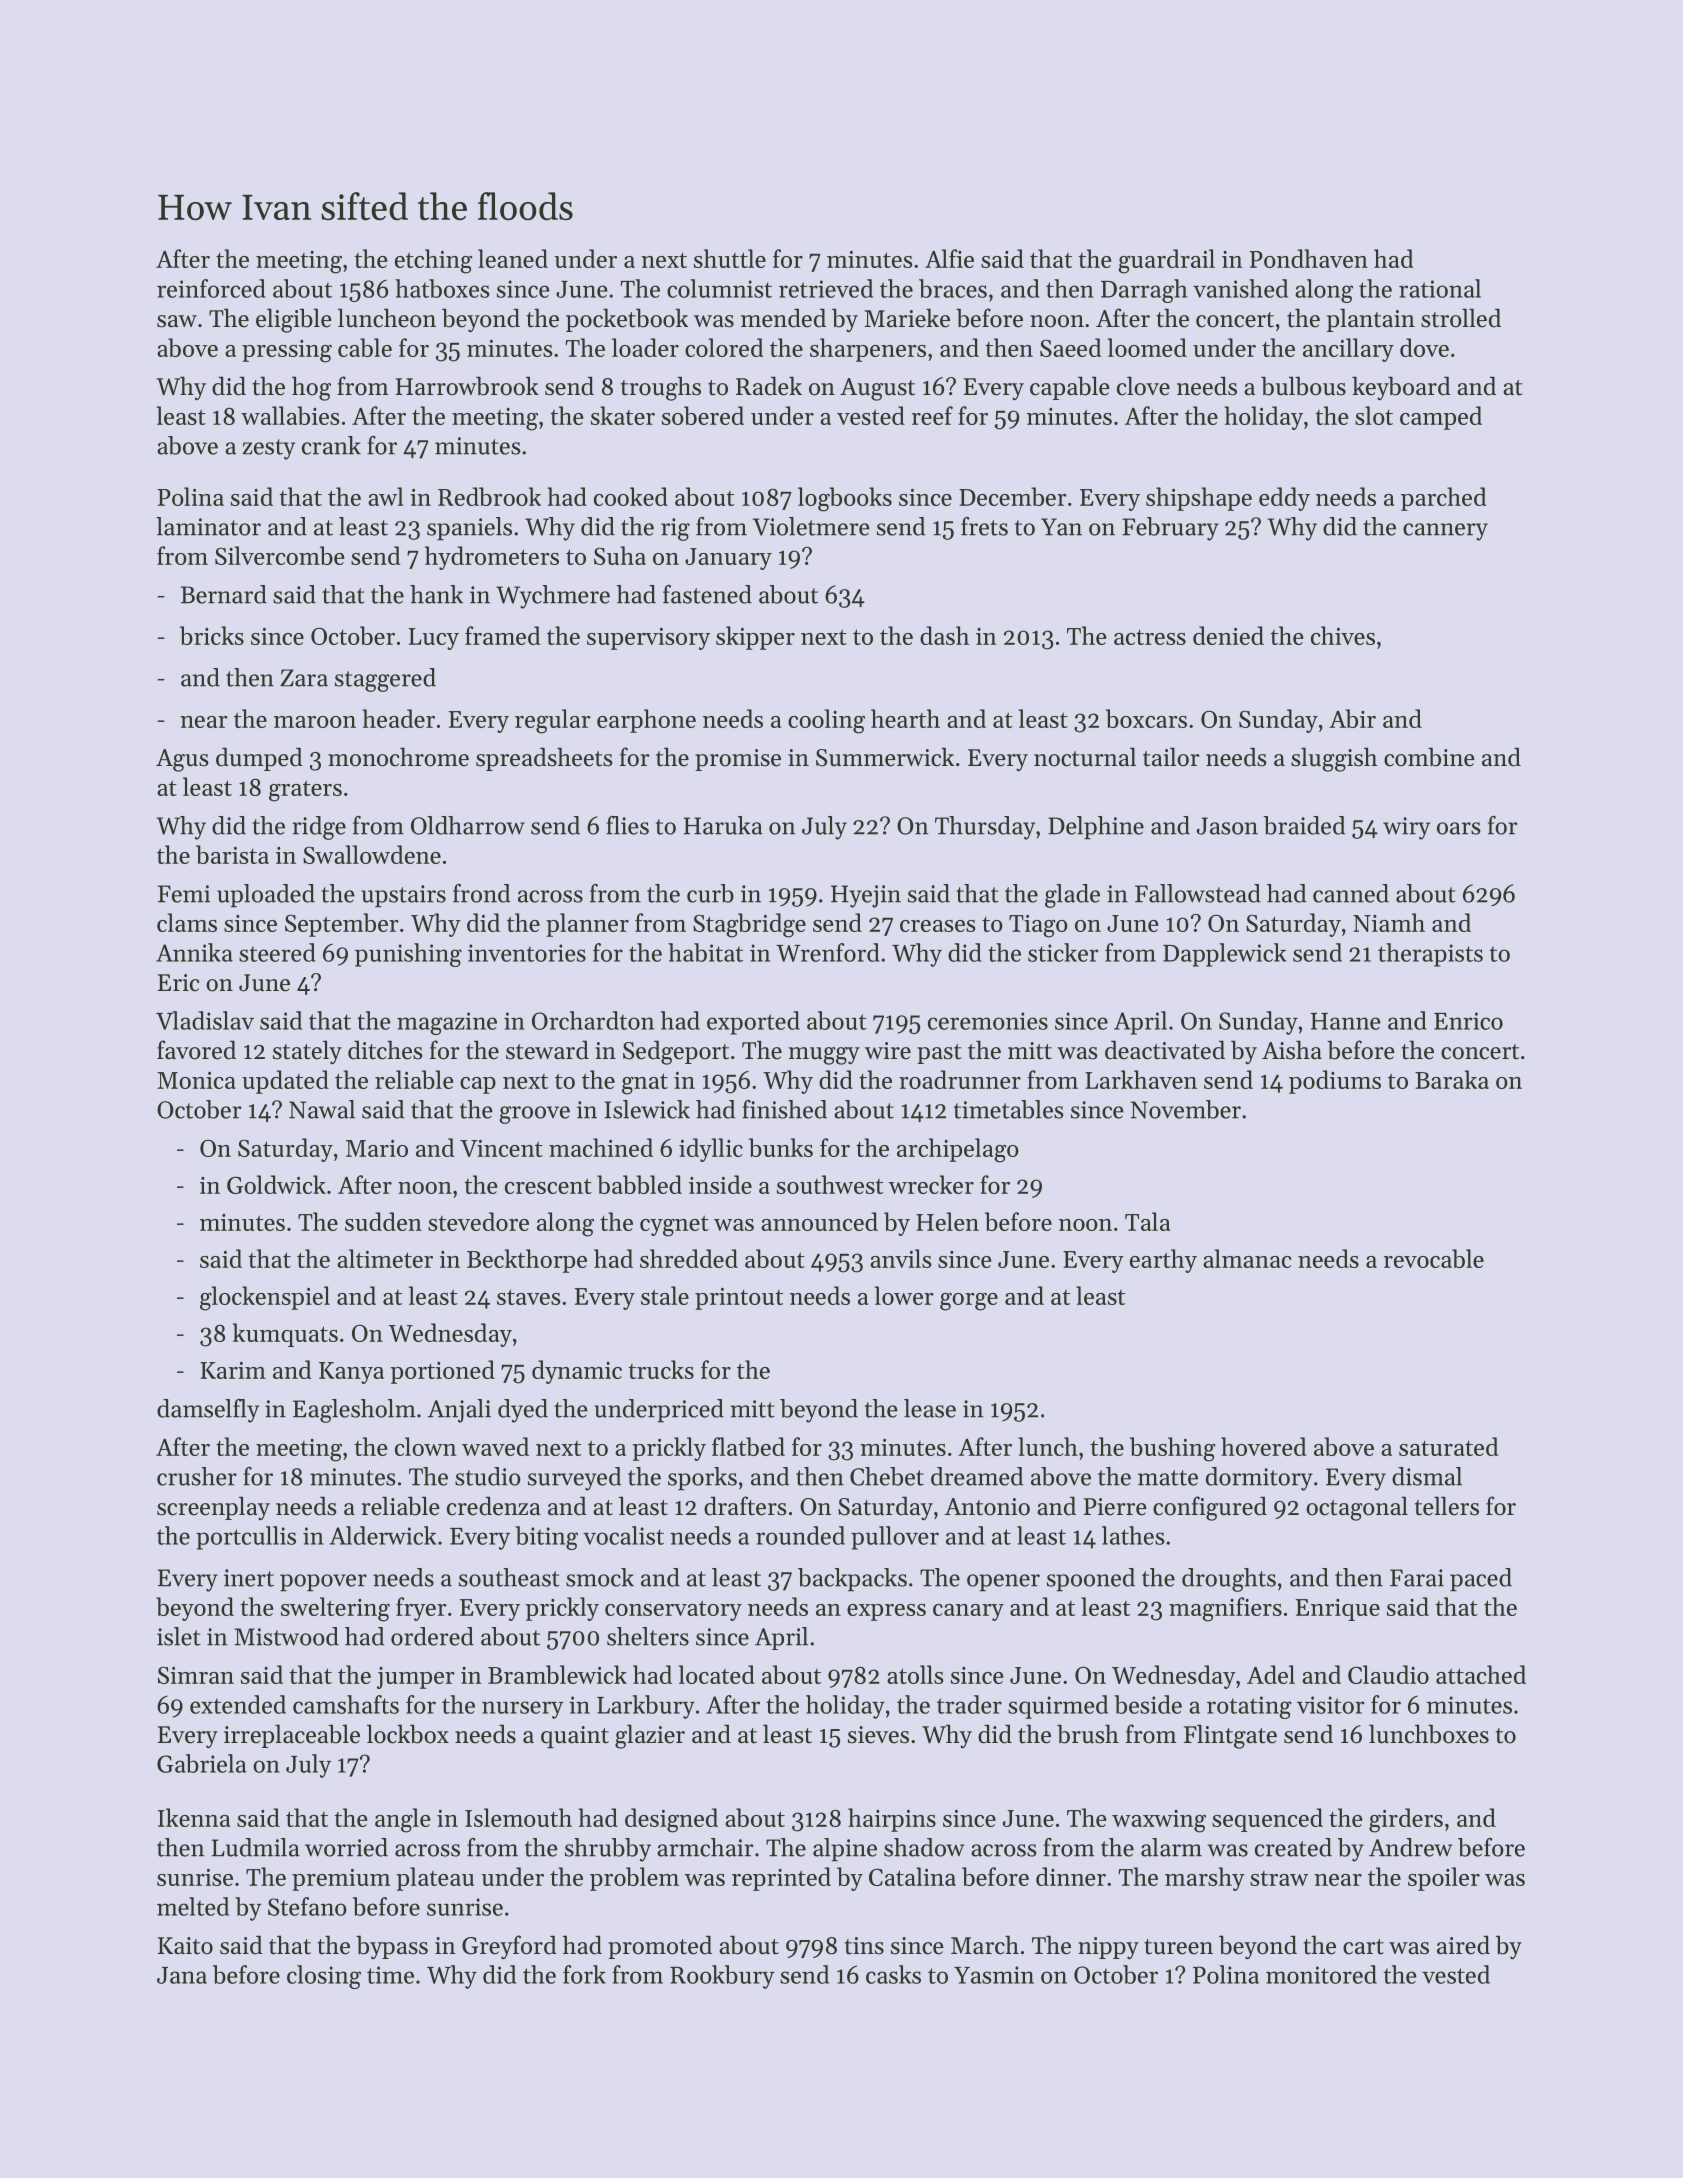 This document has width=1683, height=2178. What do you see at coordinates (949, 258) in the document?
I see `Alfie` at bounding box center [949, 258].
